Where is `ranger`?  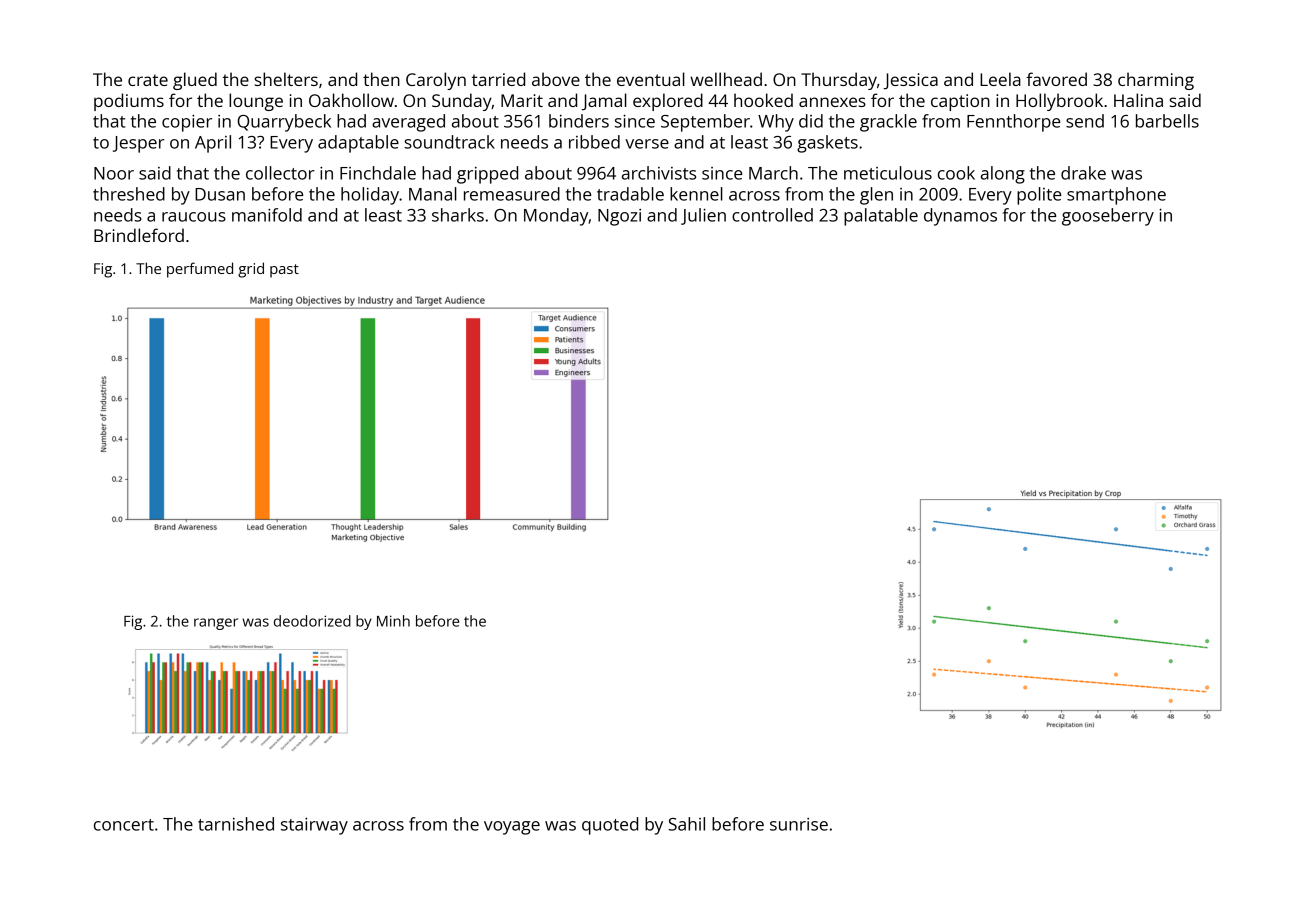
ranger is located at coordinates (216, 624).
